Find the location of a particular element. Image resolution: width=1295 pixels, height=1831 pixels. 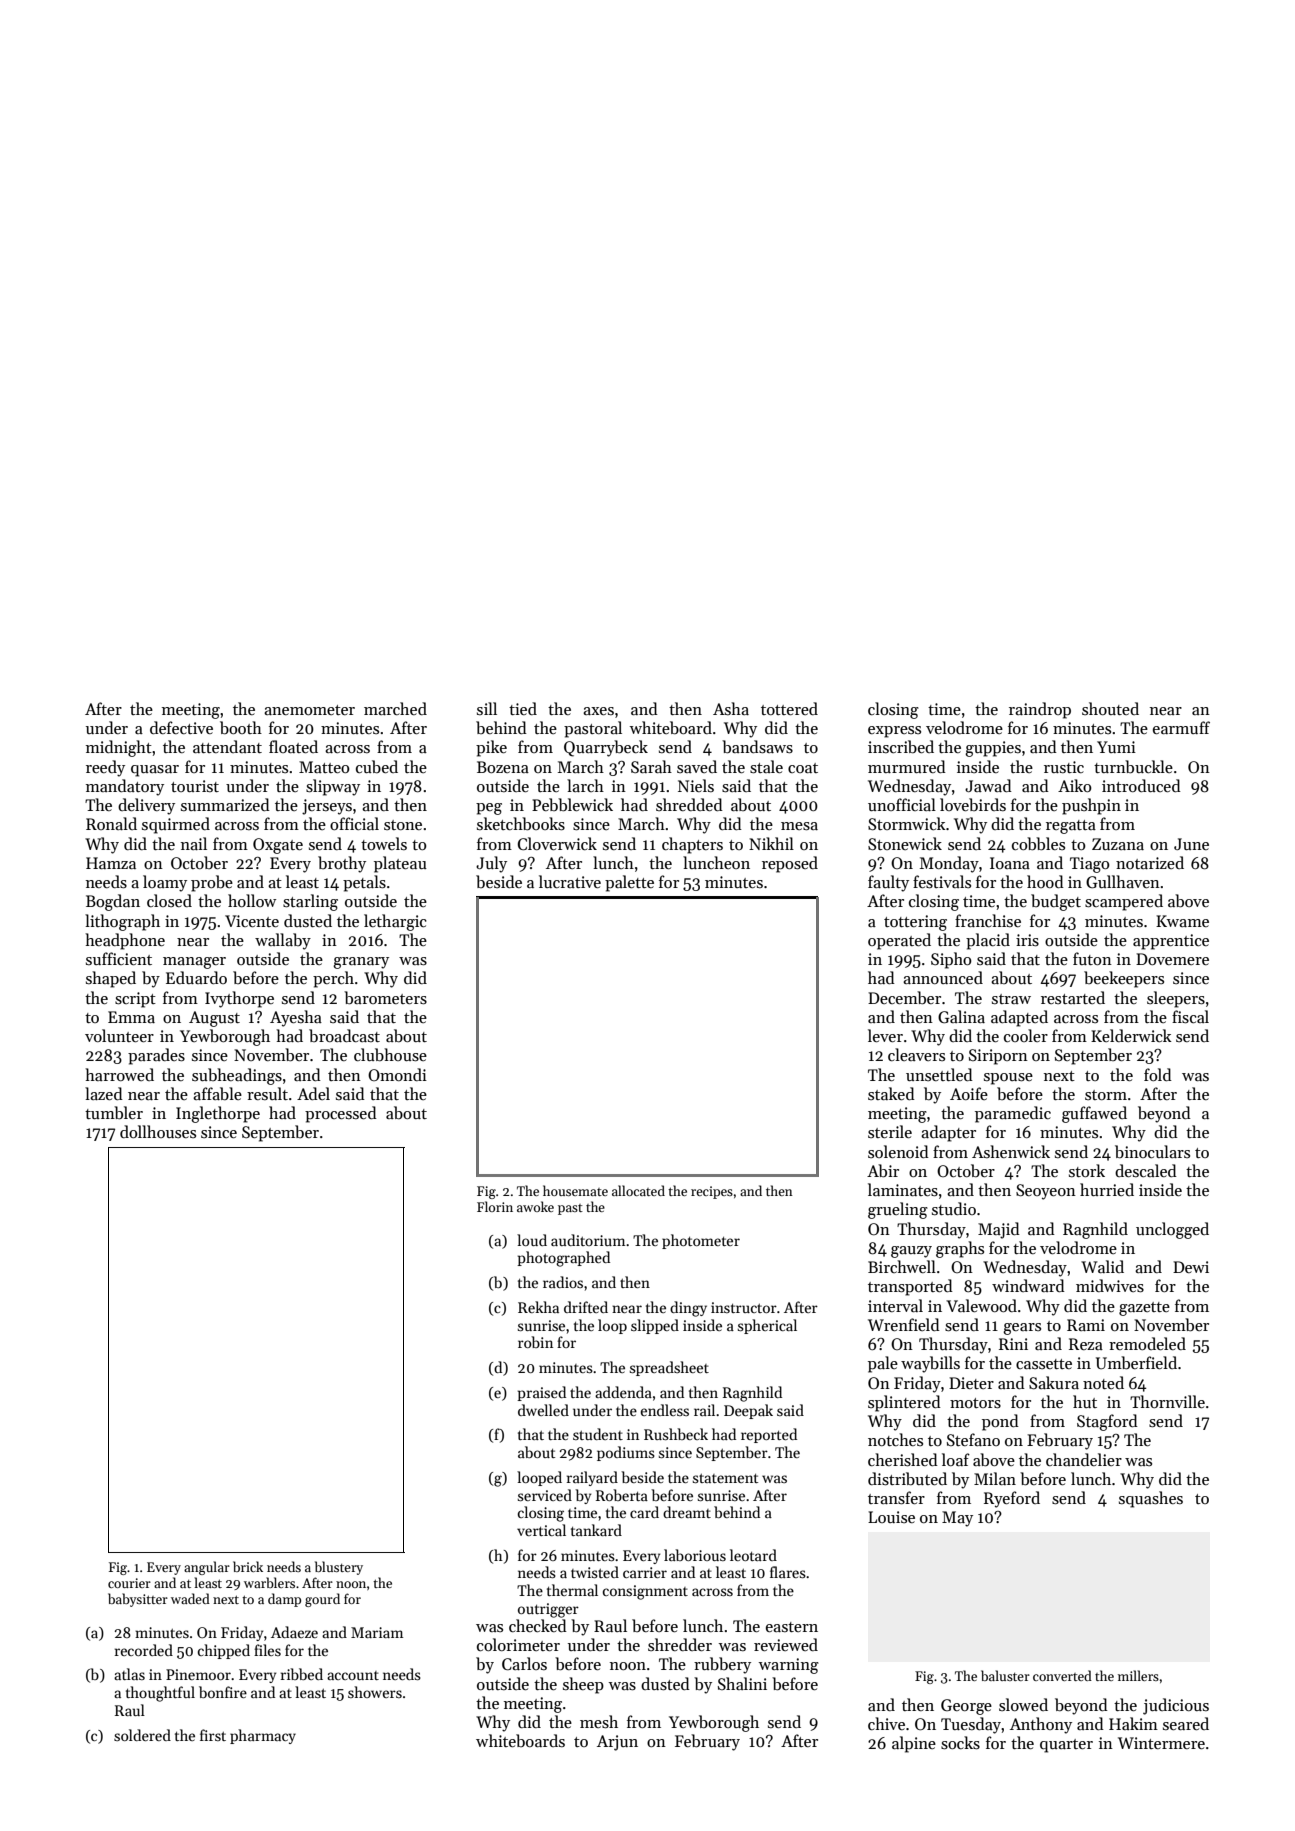

granary is located at coordinates (361, 963).
